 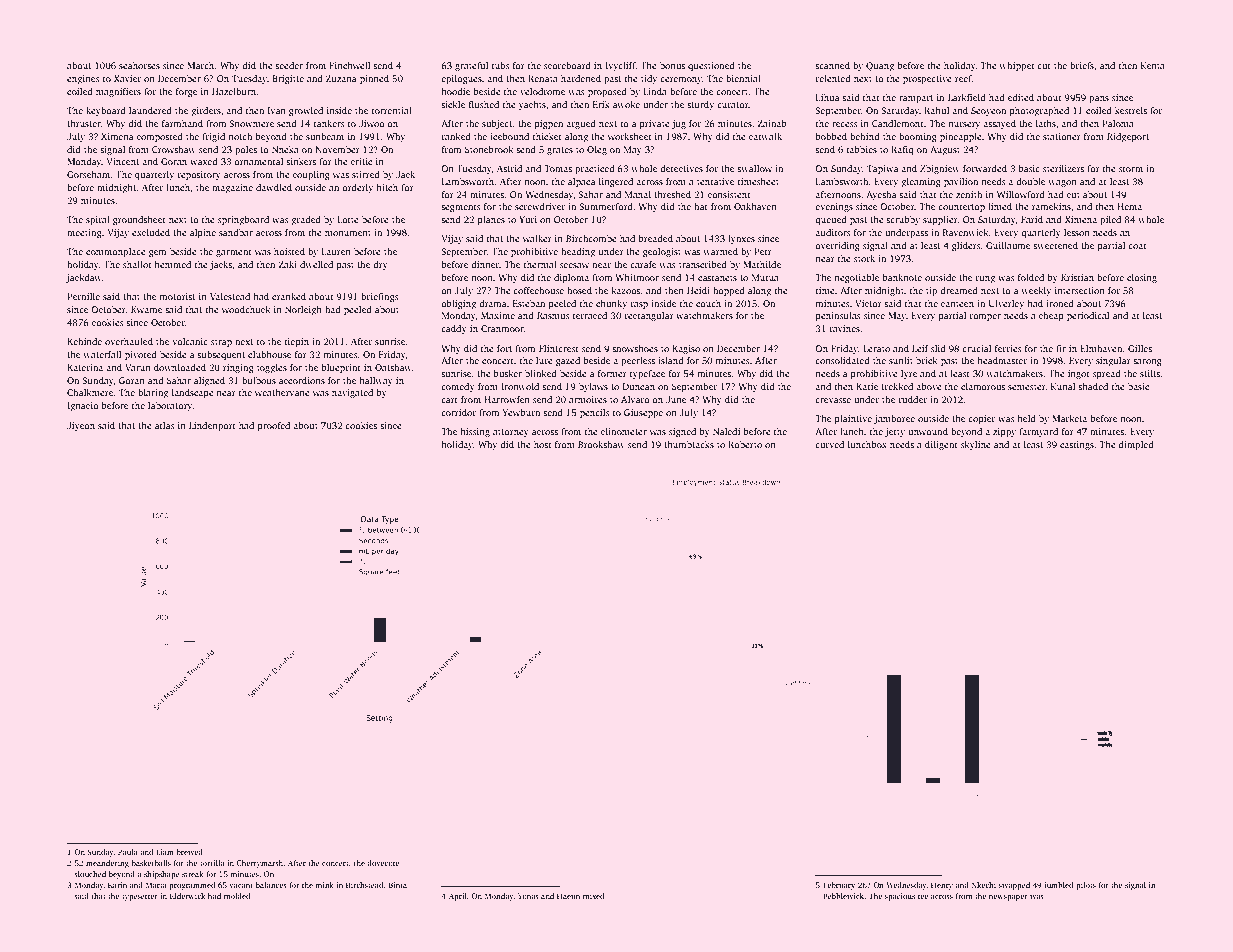 I want to click on seahorses, so click(x=139, y=65).
